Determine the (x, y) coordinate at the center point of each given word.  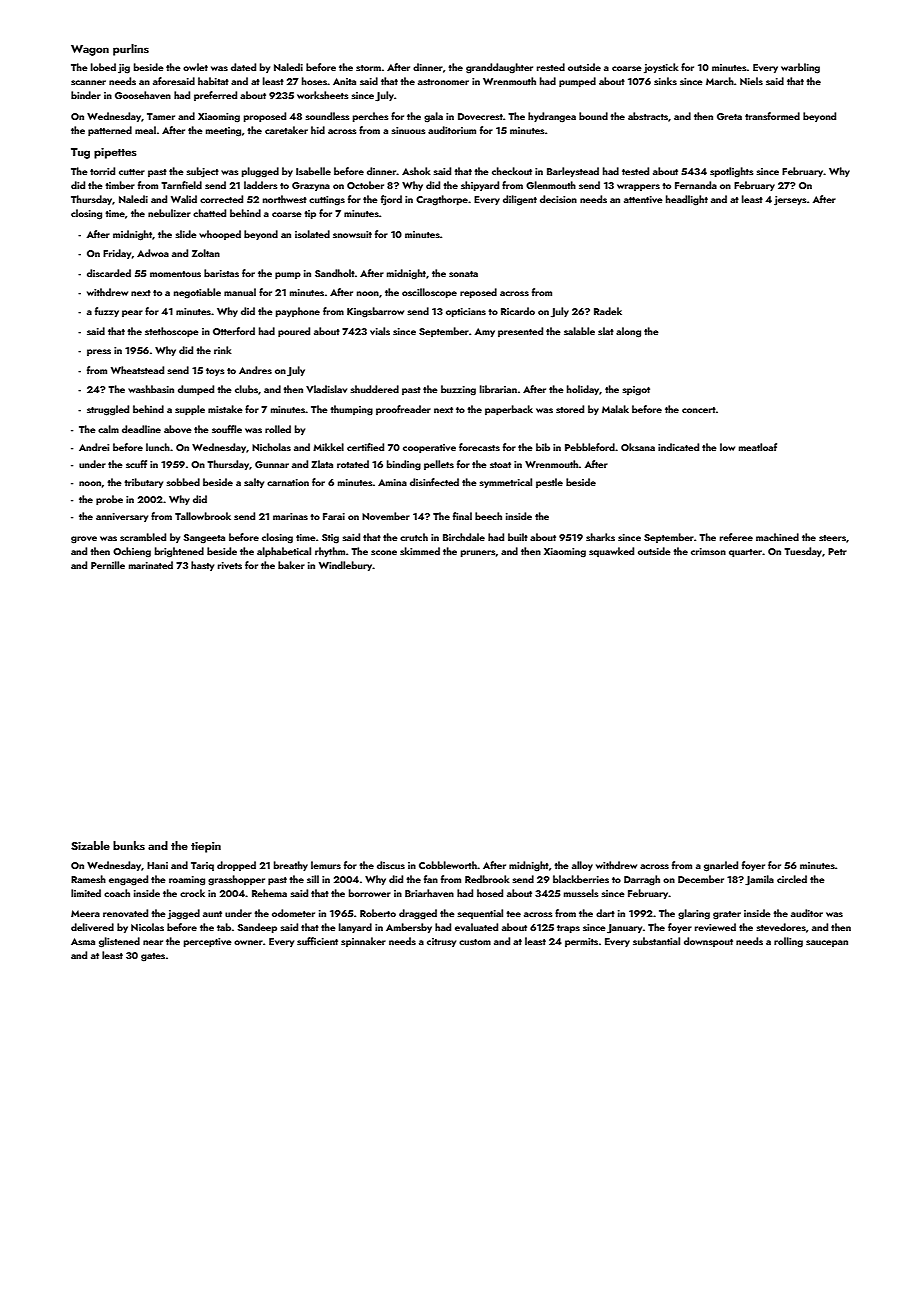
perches (370, 117)
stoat (500, 465)
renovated (125, 913)
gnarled (721, 866)
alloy (582, 866)
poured (294, 332)
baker (291, 565)
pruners (478, 553)
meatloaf (758, 447)
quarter (746, 553)
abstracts (648, 116)
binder (86, 95)
